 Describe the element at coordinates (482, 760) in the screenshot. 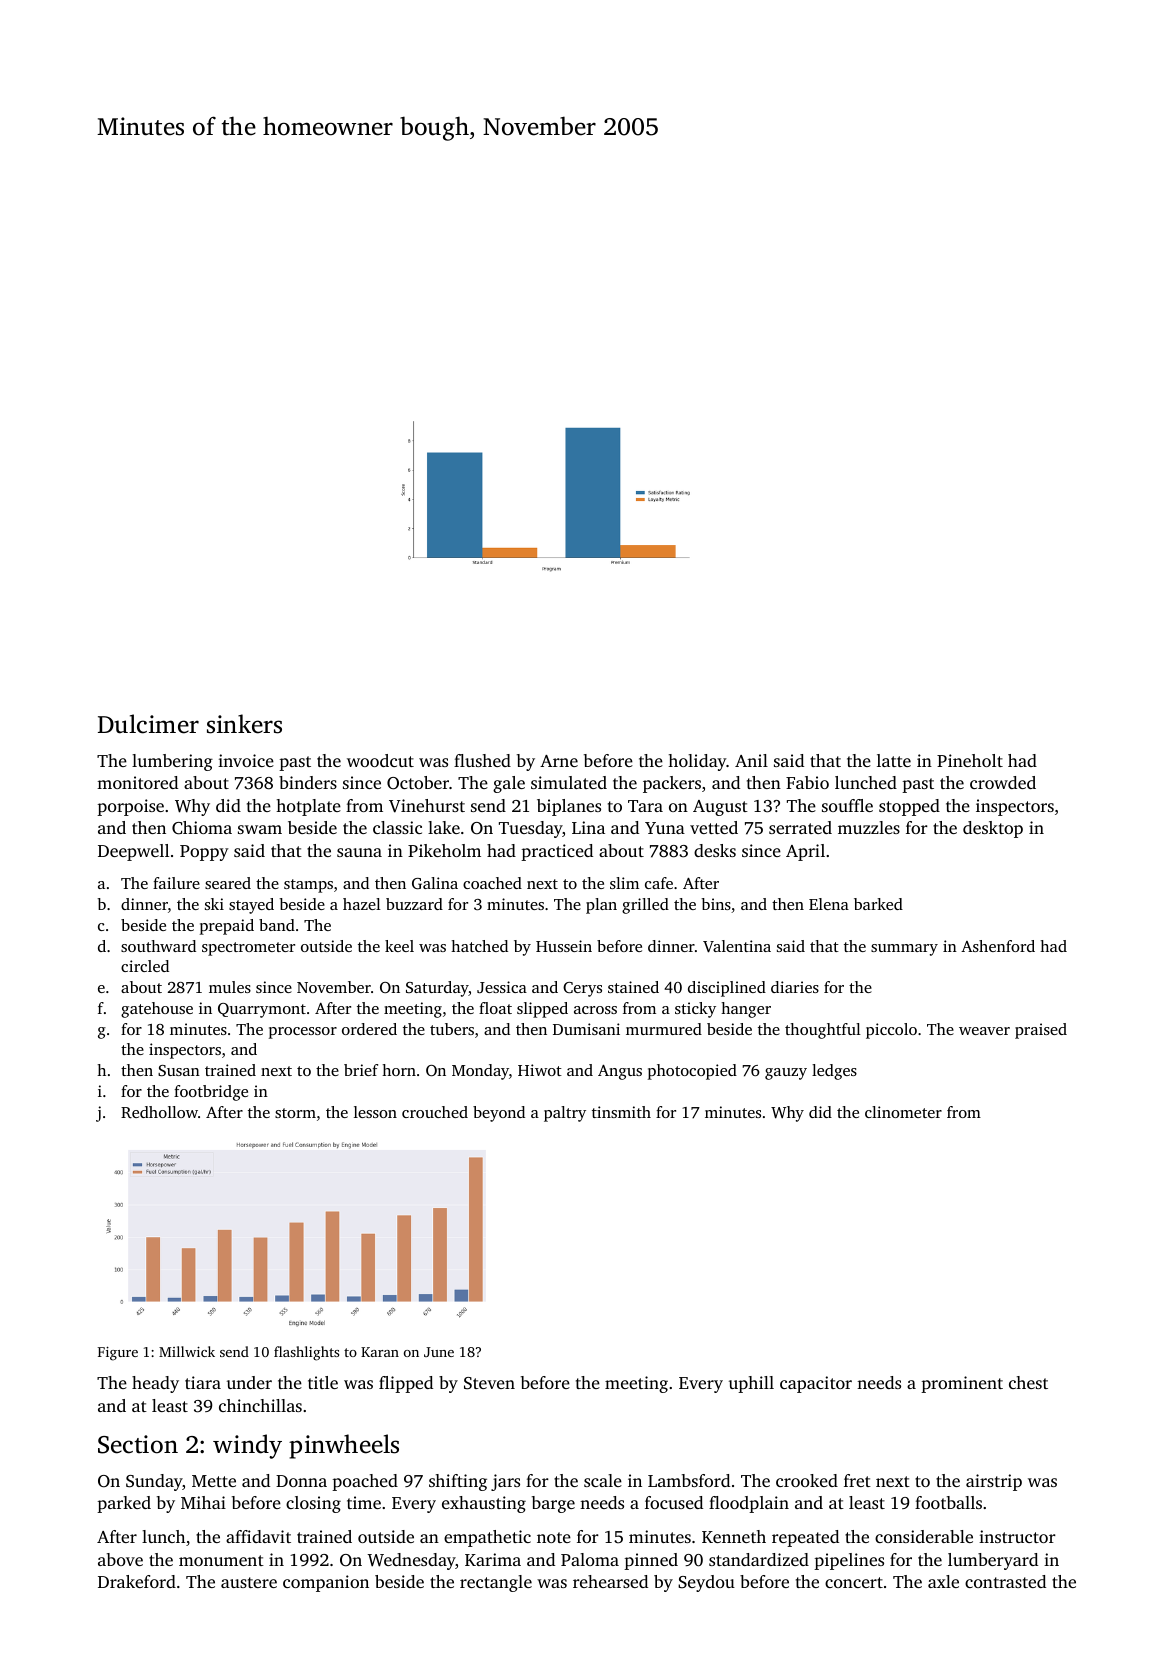

I see `flushed` at that location.
